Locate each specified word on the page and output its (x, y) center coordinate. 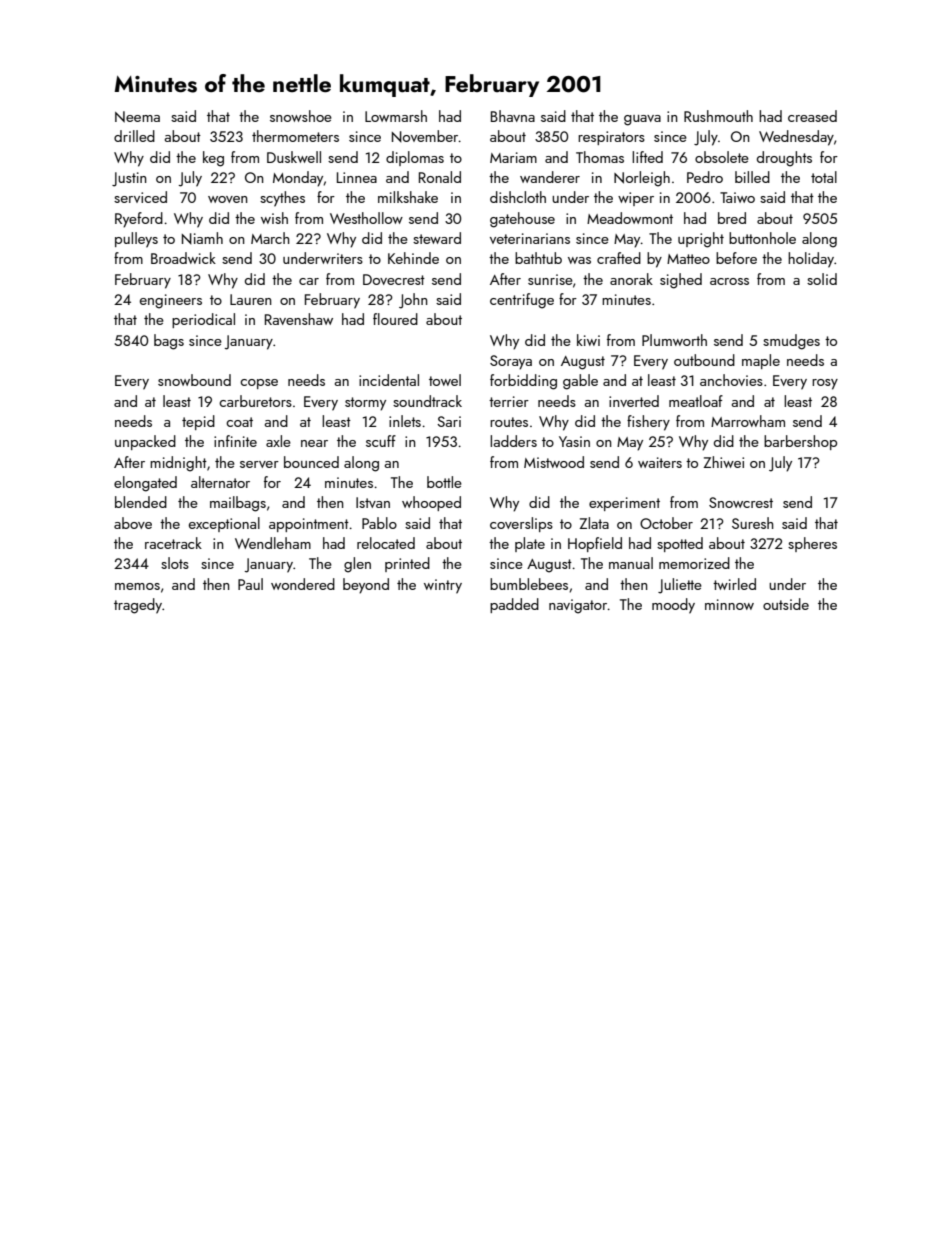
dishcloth (518, 197)
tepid (198, 422)
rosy (825, 384)
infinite (235, 441)
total (824, 177)
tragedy (138, 606)
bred (732, 218)
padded (514, 605)
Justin (129, 179)
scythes (282, 199)
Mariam (513, 157)
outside (786, 604)
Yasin (574, 441)
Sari (449, 421)
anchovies (731, 380)
